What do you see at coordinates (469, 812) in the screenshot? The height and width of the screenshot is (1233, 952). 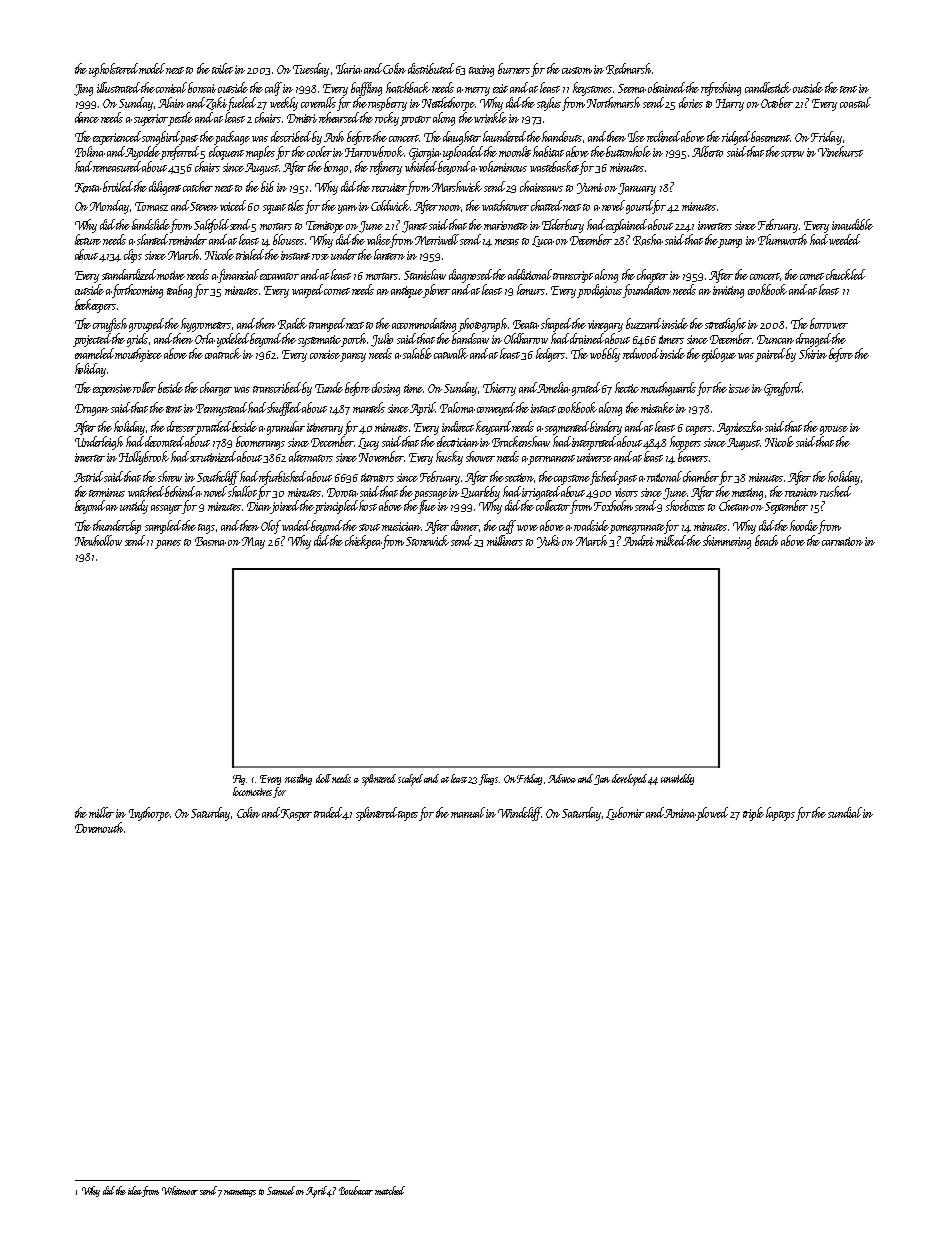 I see `manual` at bounding box center [469, 812].
